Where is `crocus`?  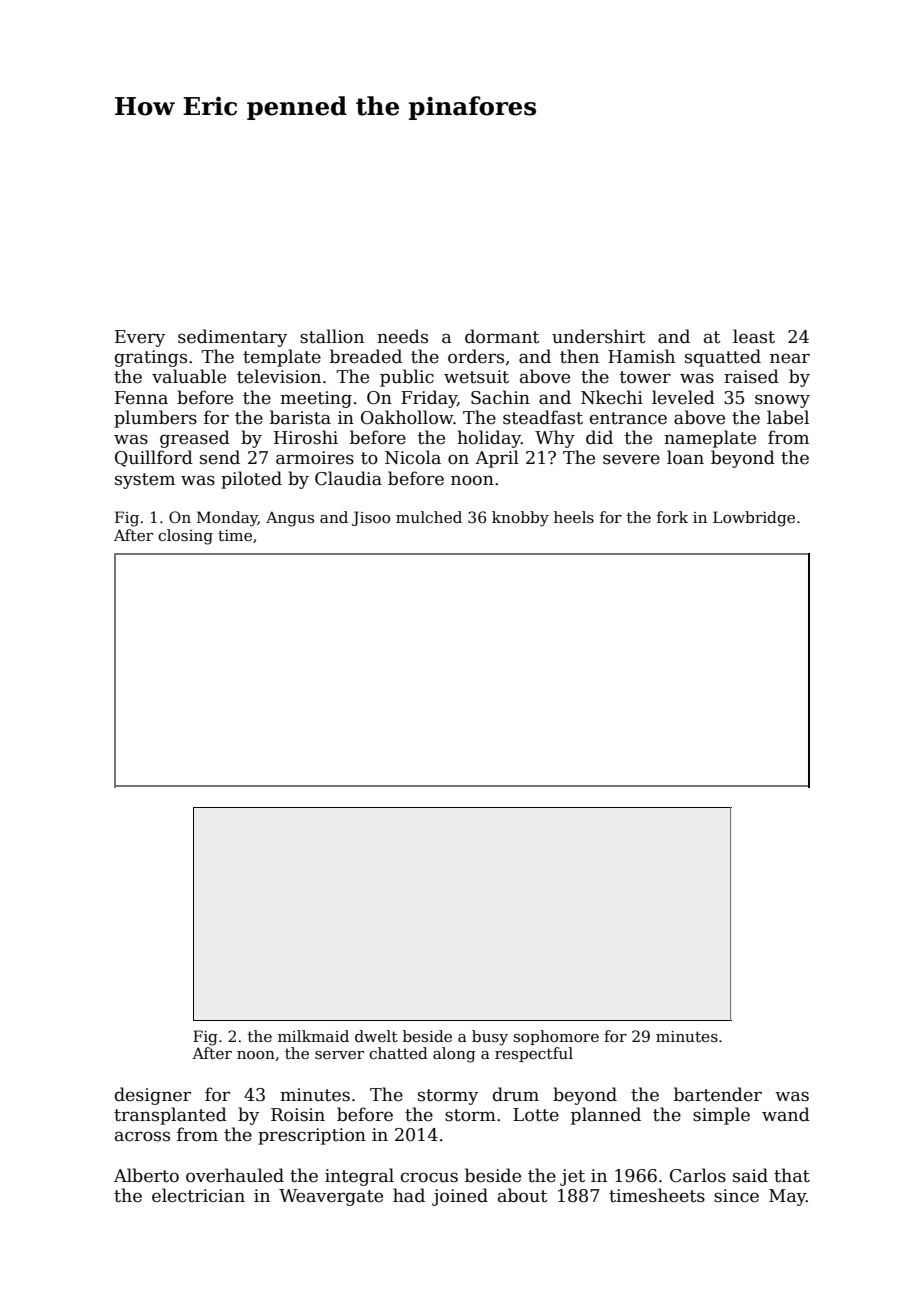 crocus is located at coordinates (429, 1177).
